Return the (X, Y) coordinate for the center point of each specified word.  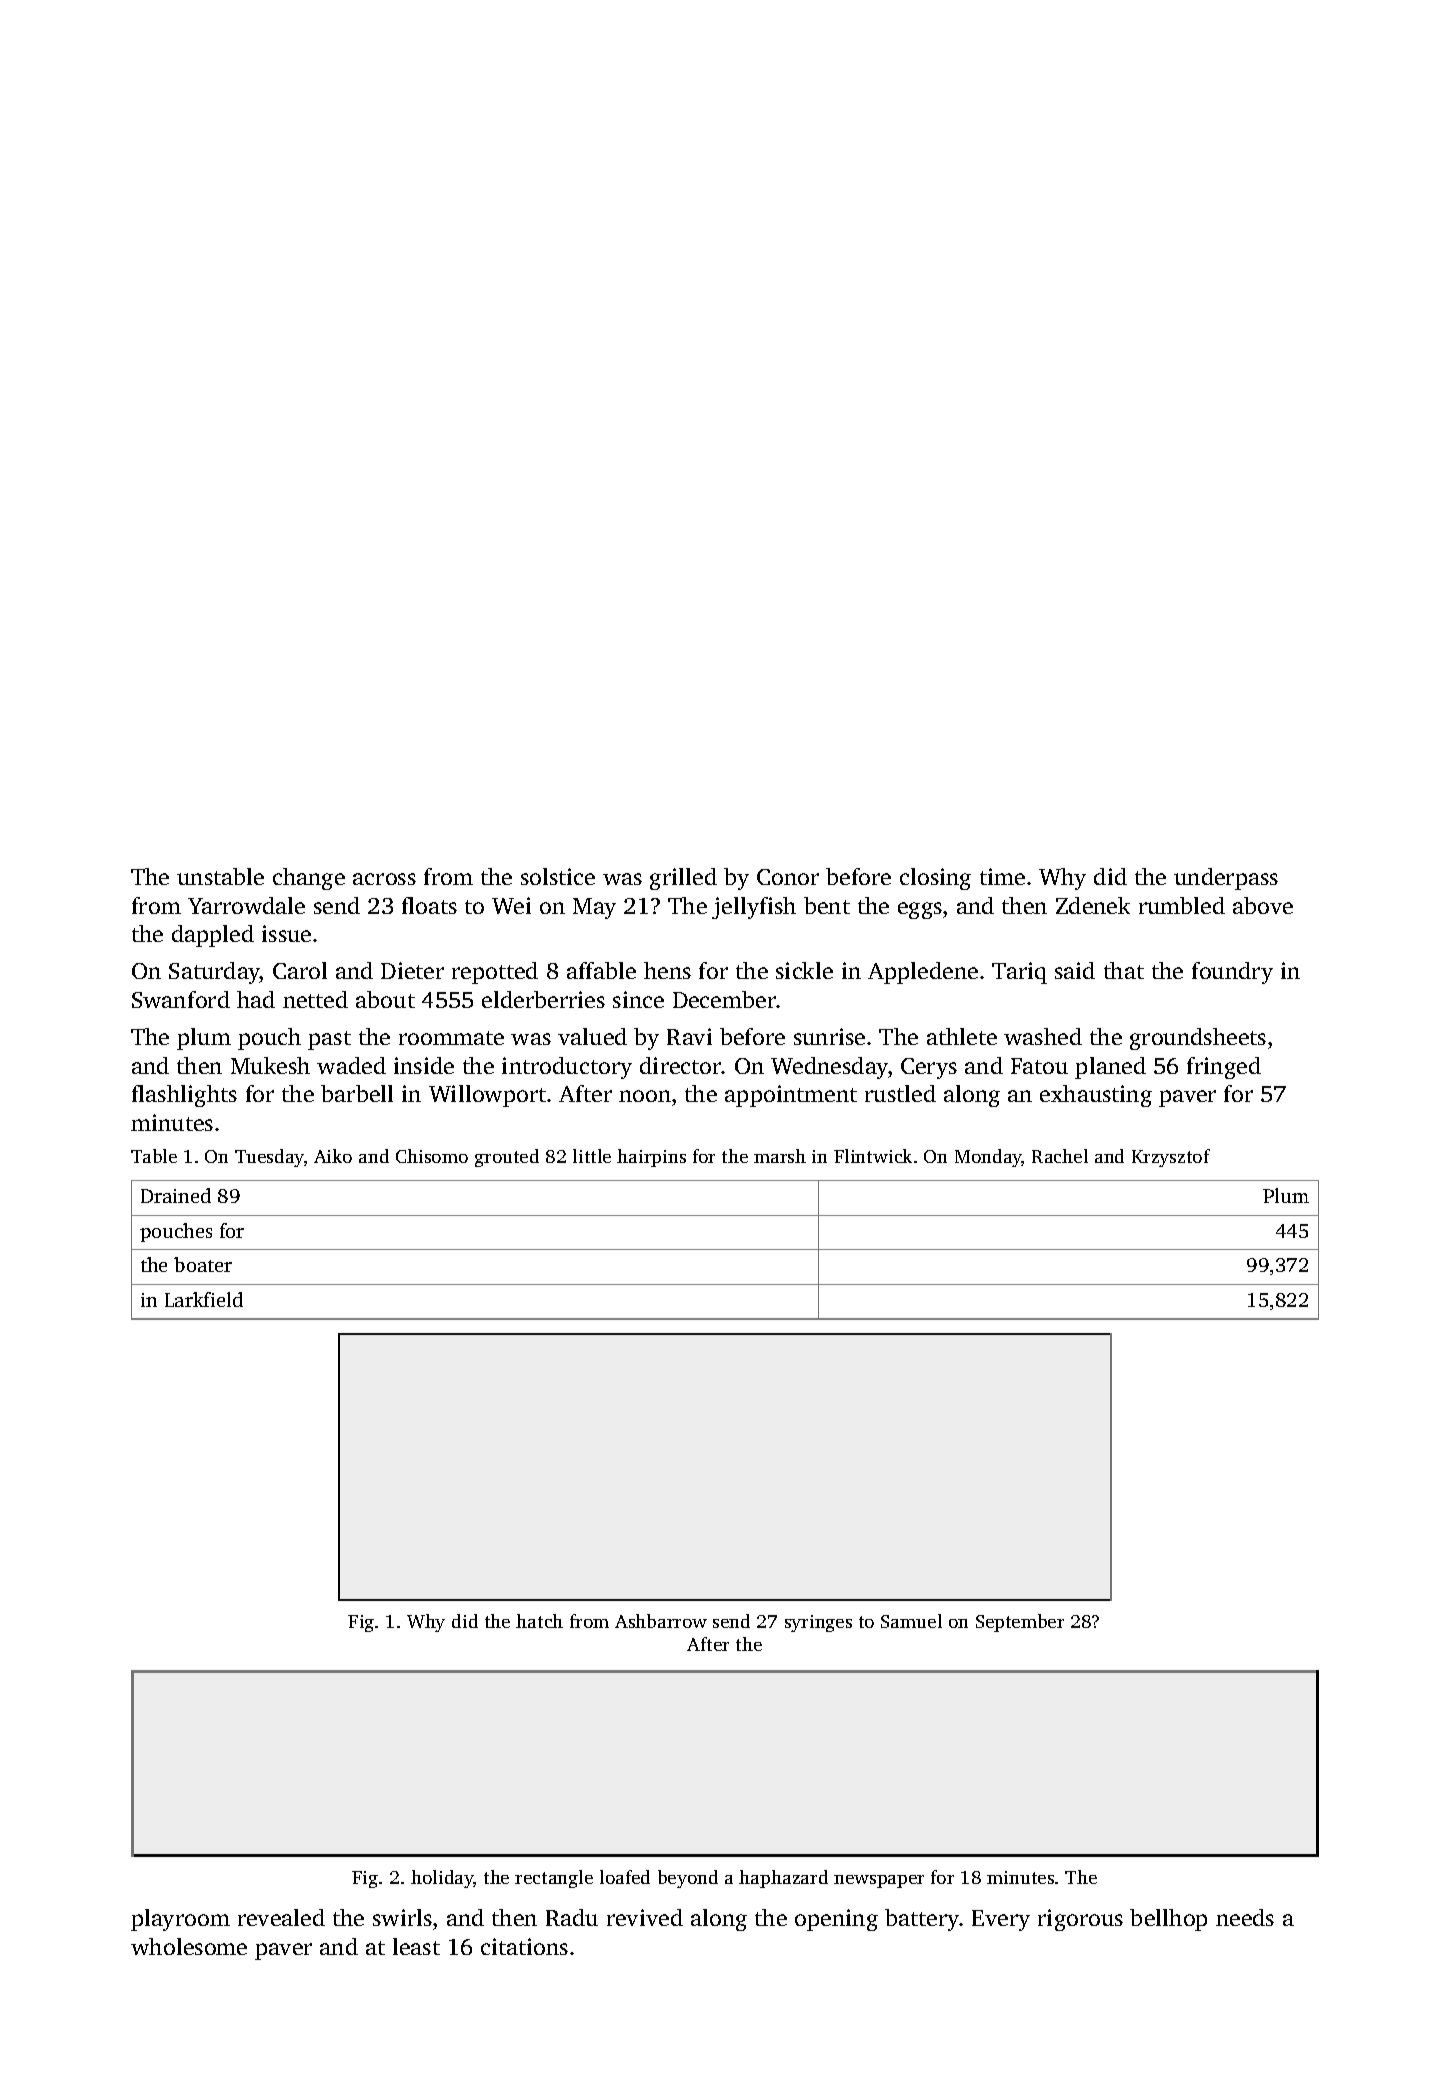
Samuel (911, 1621)
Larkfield (204, 1299)
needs (1245, 1917)
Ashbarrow (661, 1621)
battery (922, 1920)
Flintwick (873, 1156)
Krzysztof (1171, 1158)
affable (601, 970)
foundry (1232, 973)
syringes (818, 1623)
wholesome (189, 1946)
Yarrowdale (246, 905)
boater (203, 1264)
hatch (539, 1621)
